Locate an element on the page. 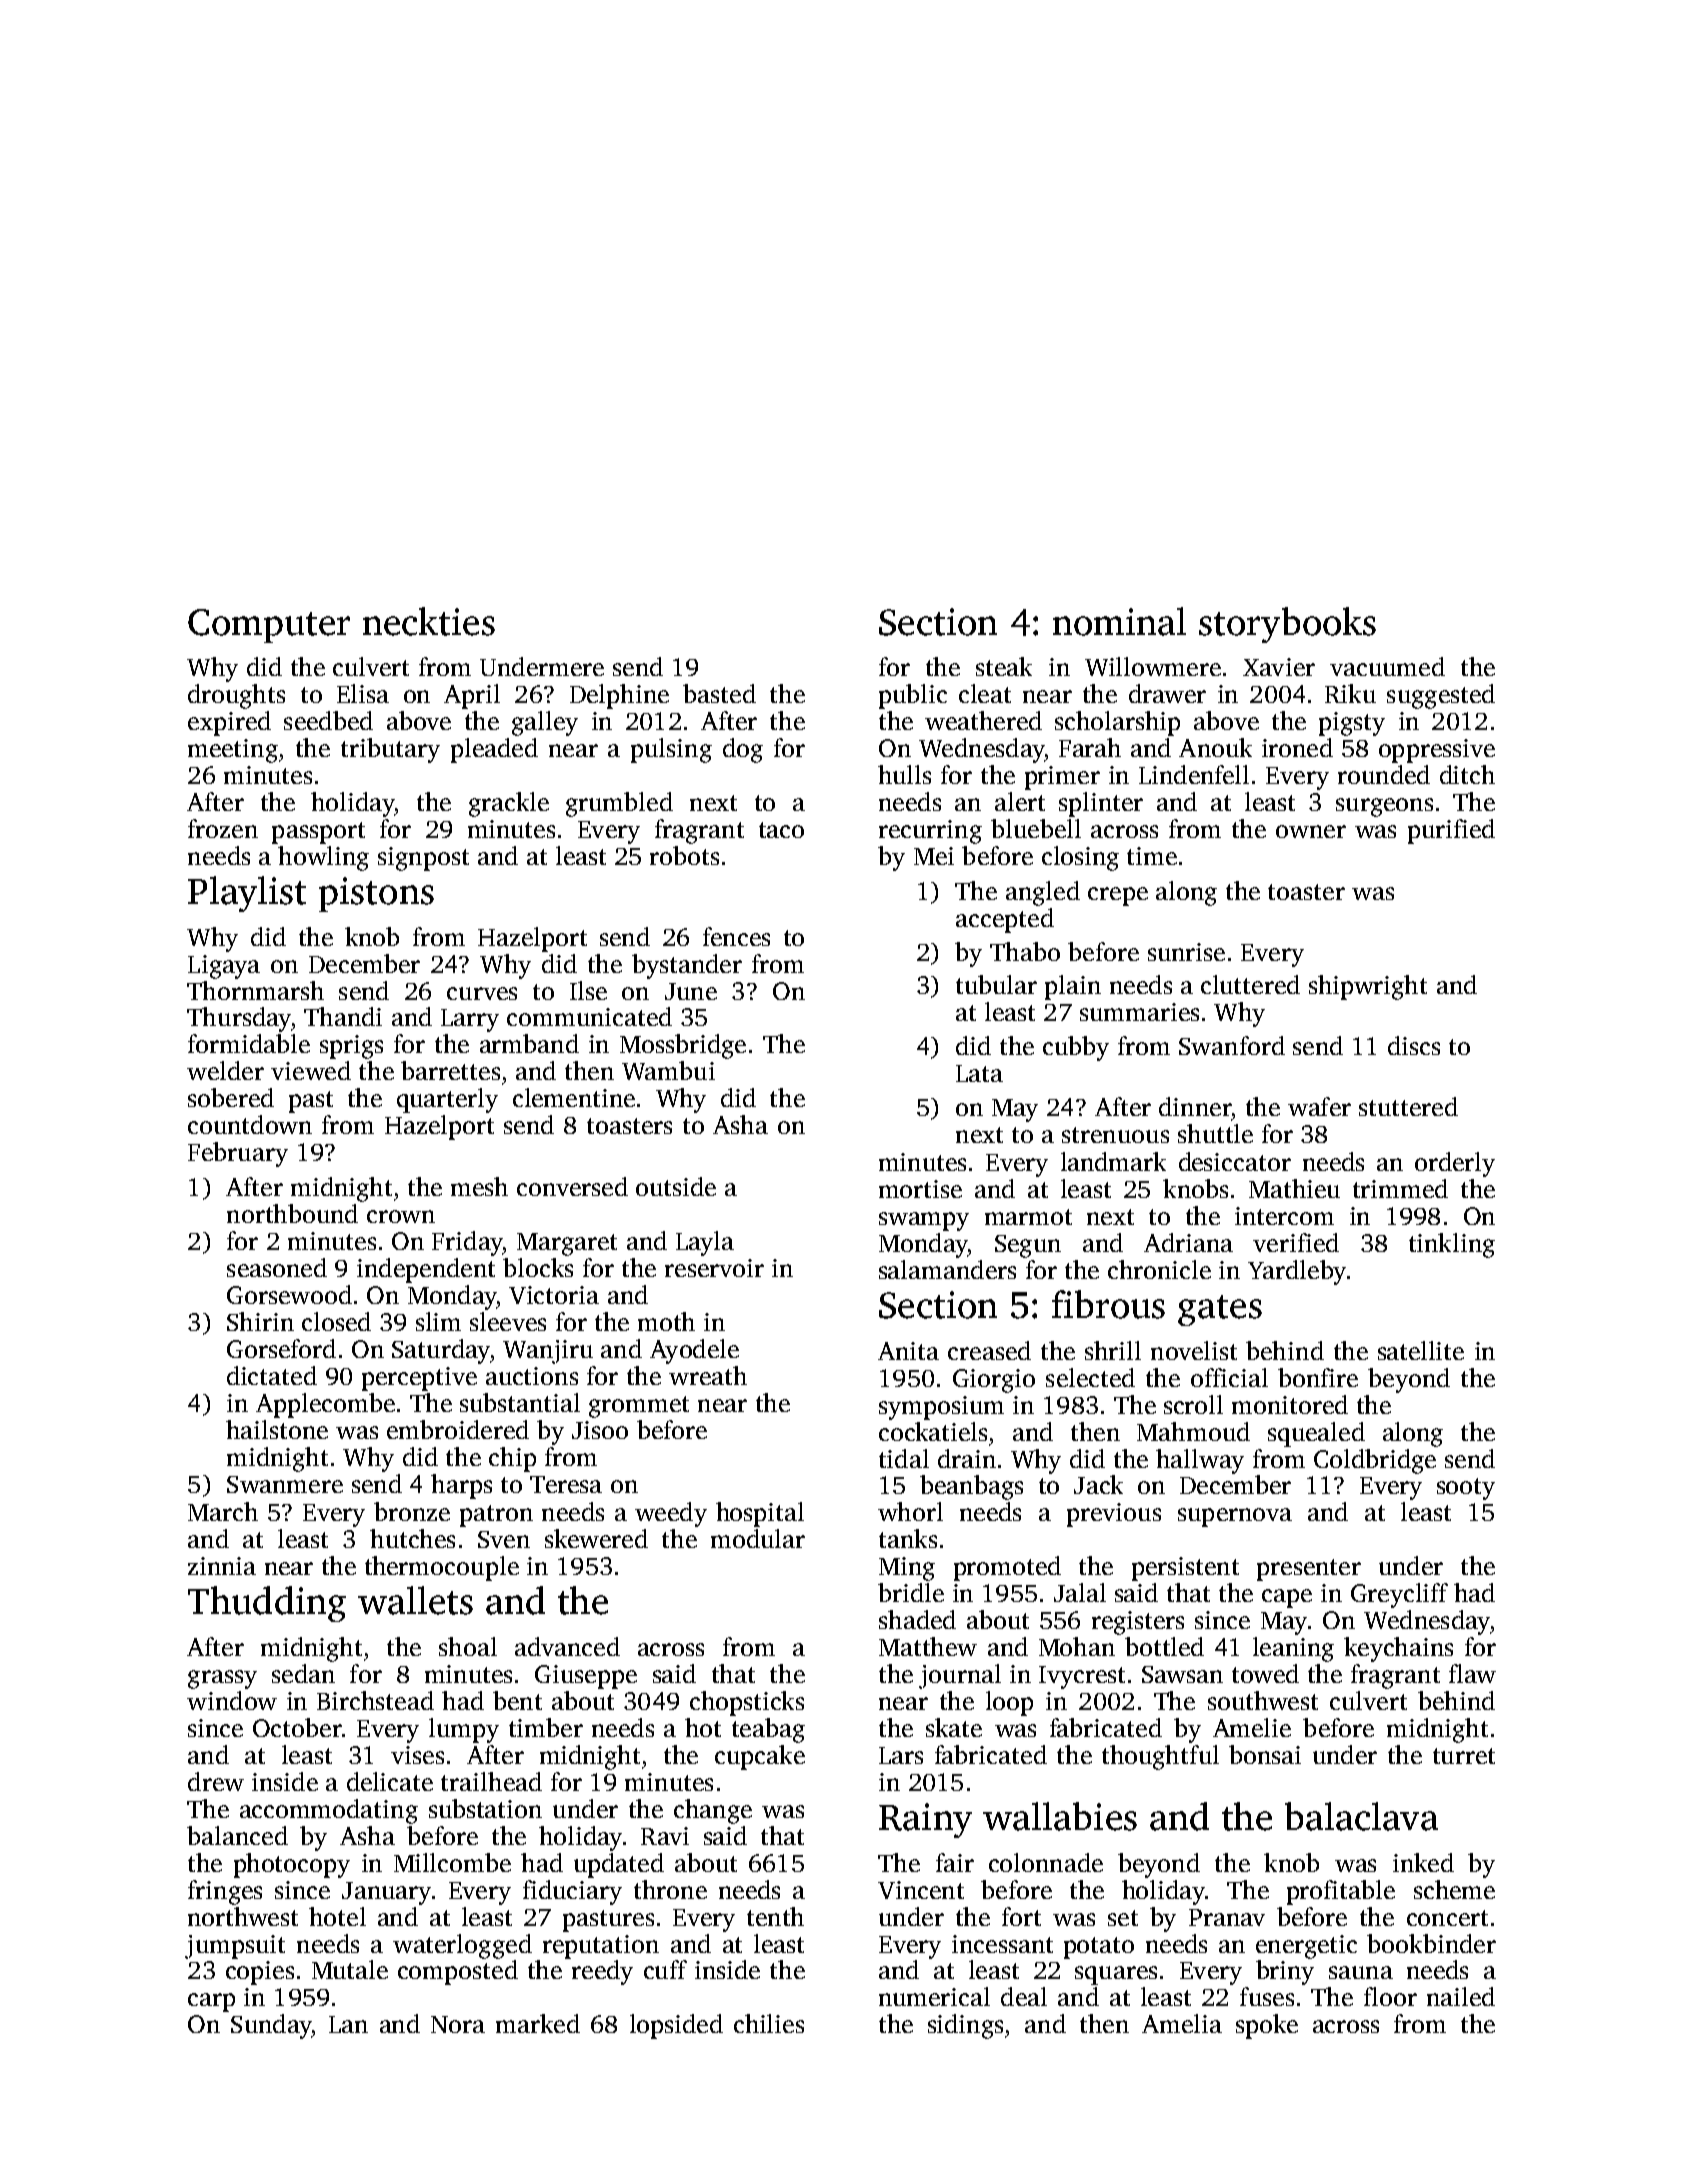 The height and width of the document is (2178, 1683). incessant is located at coordinates (1002, 1944).
